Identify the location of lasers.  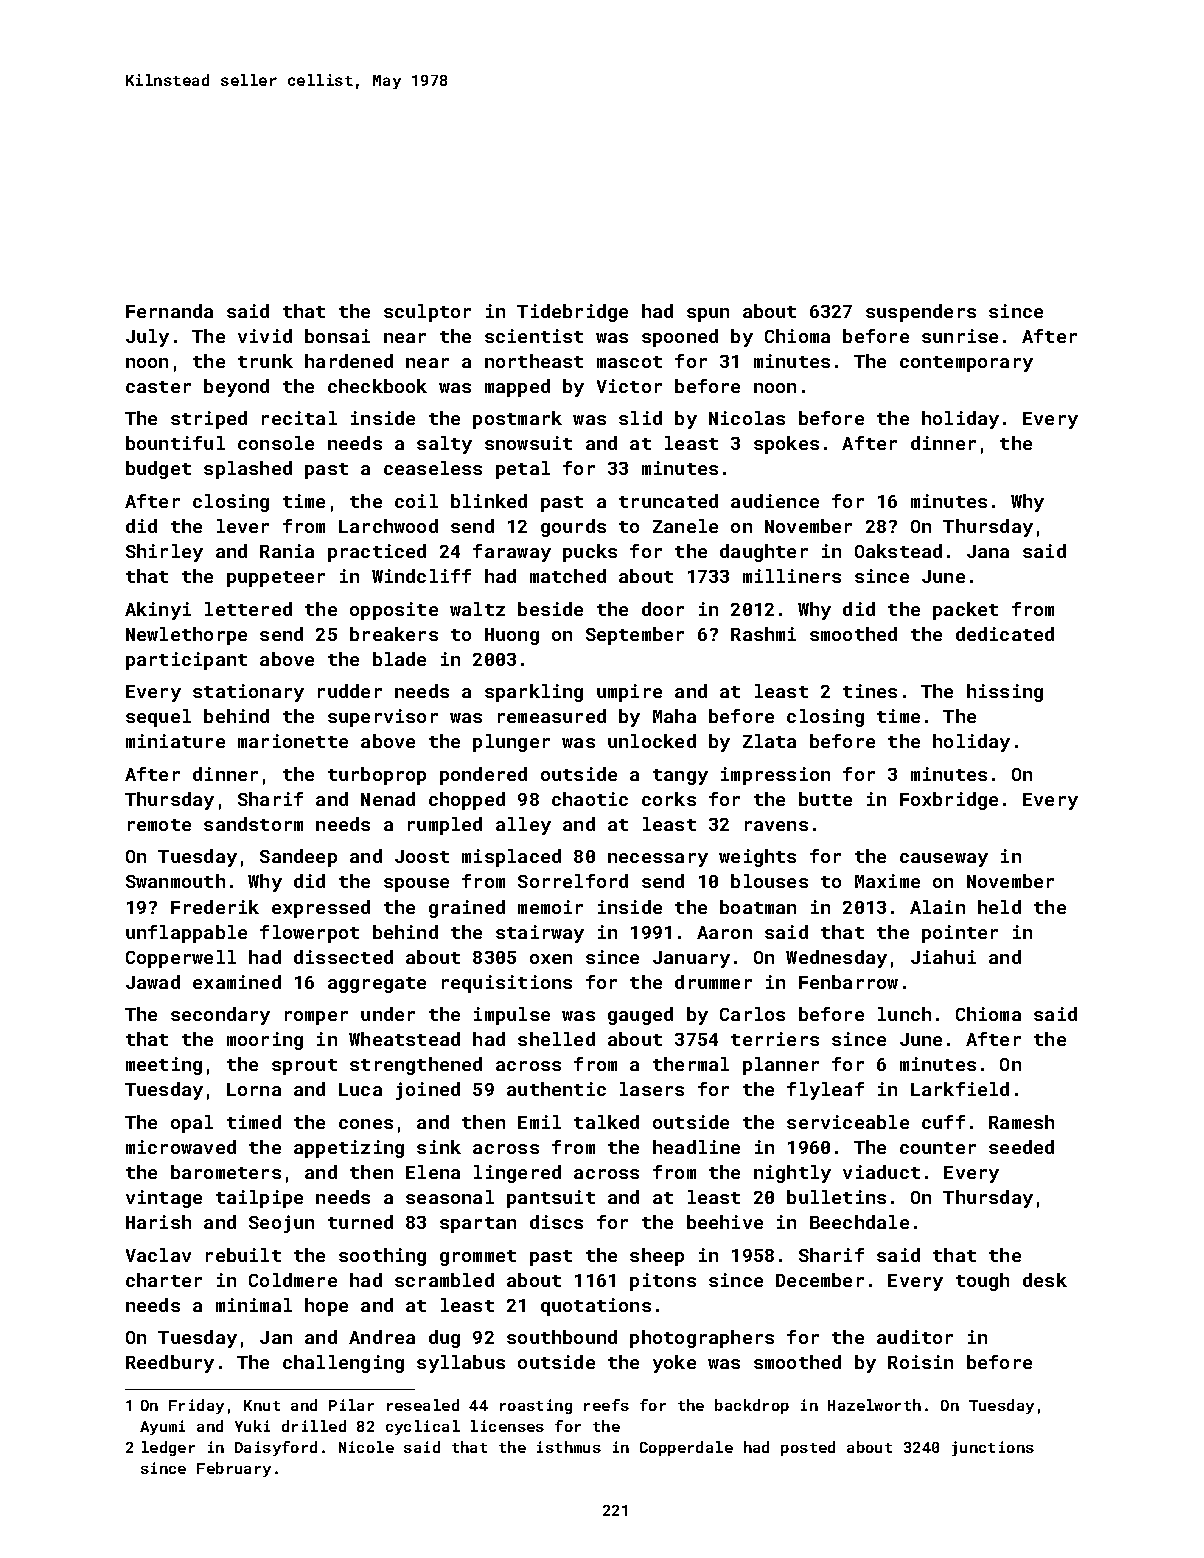
(652, 1089).
